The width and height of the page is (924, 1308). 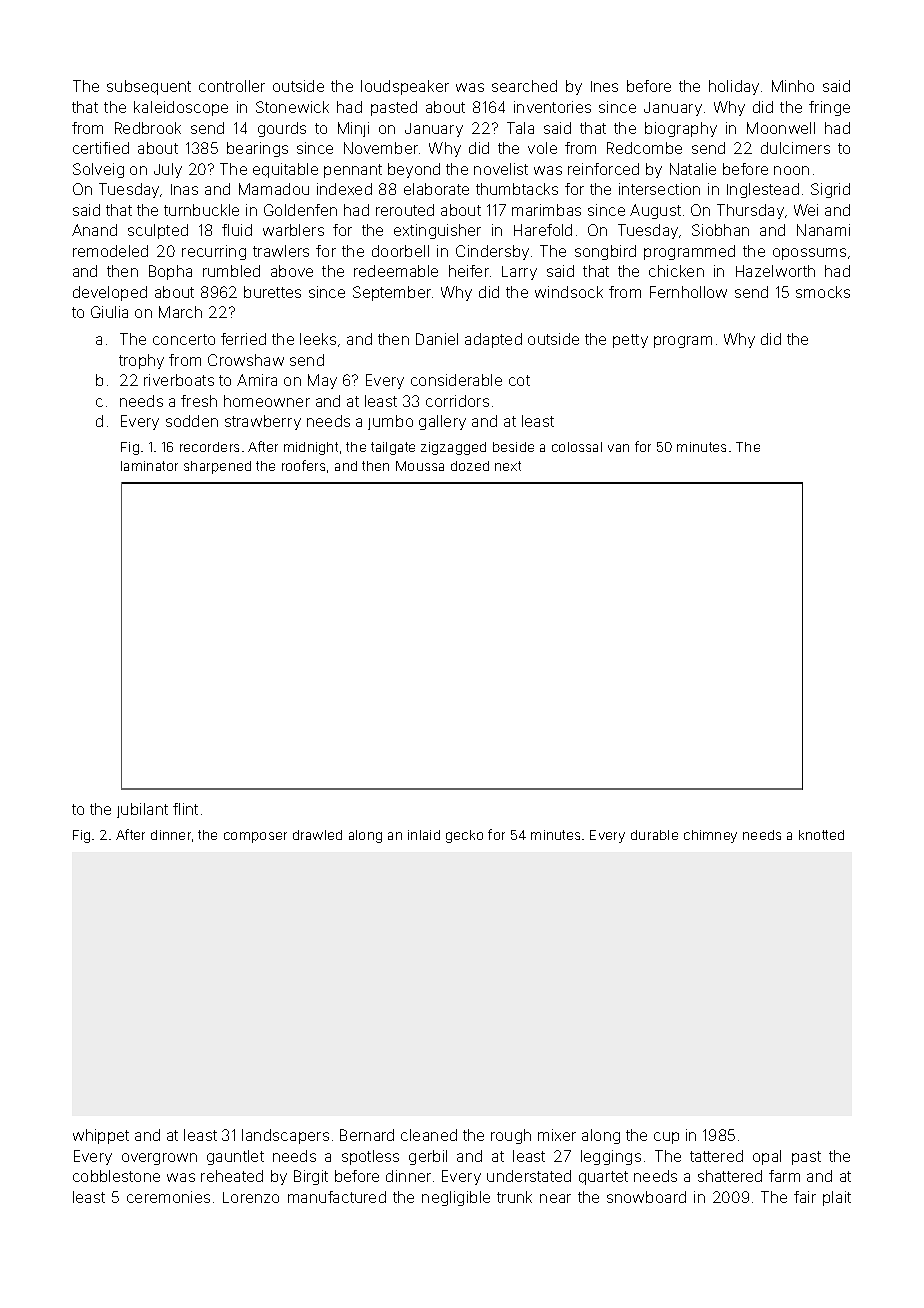 What do you see at coordinates (464, 836) in the page?
I see `gecko` at bounding box center [464, 836].
